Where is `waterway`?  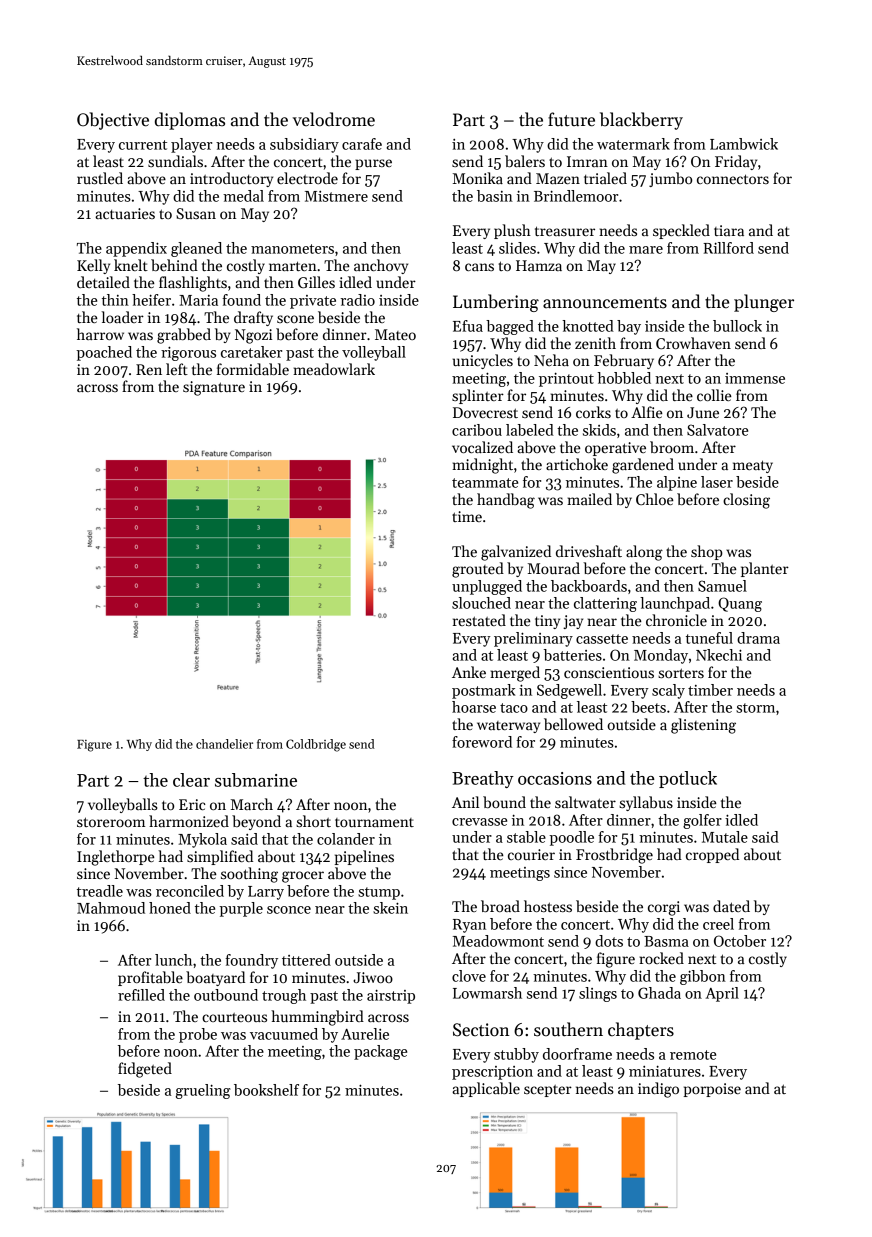 waterway is located at coordinates (508, 727).
